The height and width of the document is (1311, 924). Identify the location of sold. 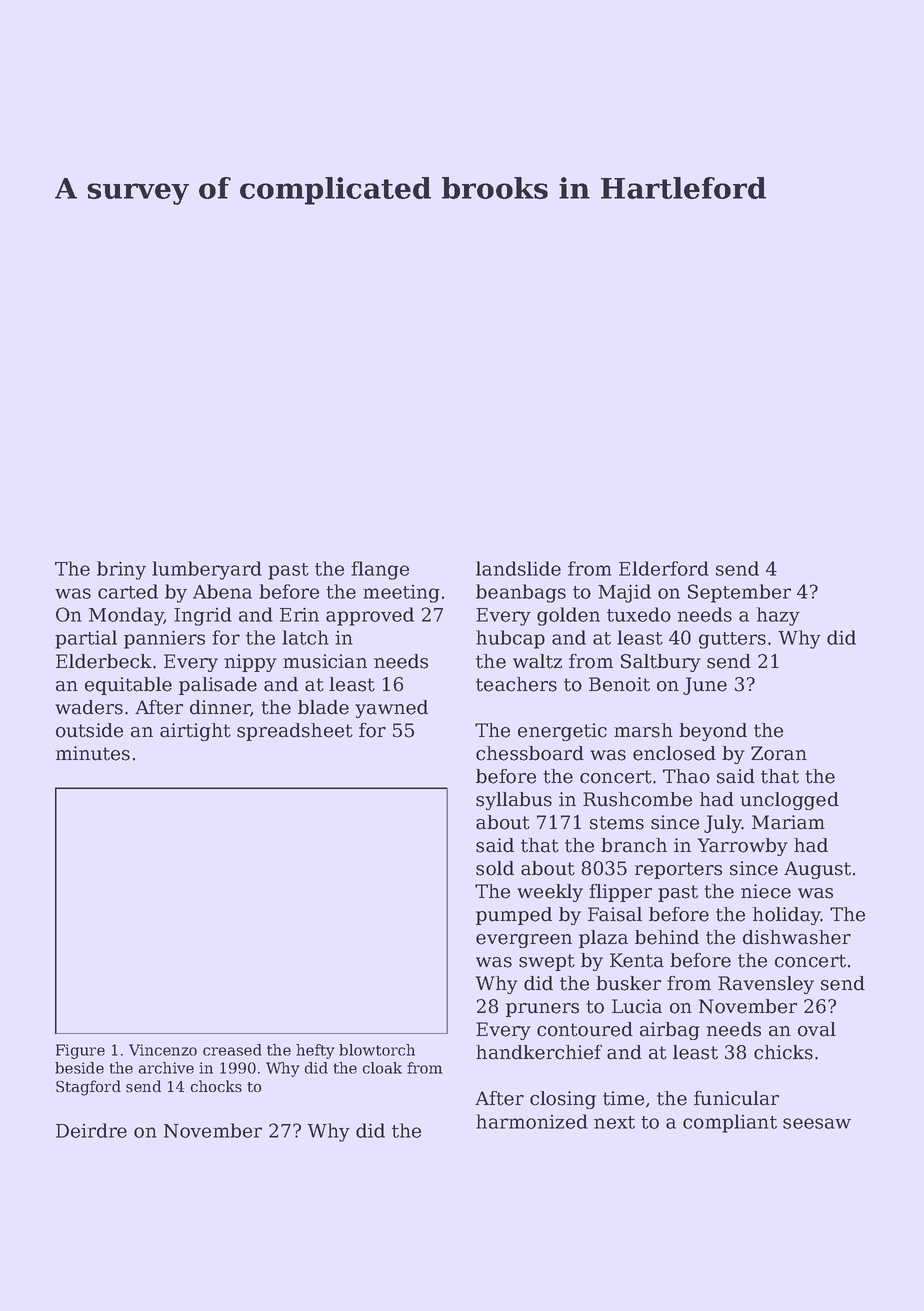
(495, 868).
